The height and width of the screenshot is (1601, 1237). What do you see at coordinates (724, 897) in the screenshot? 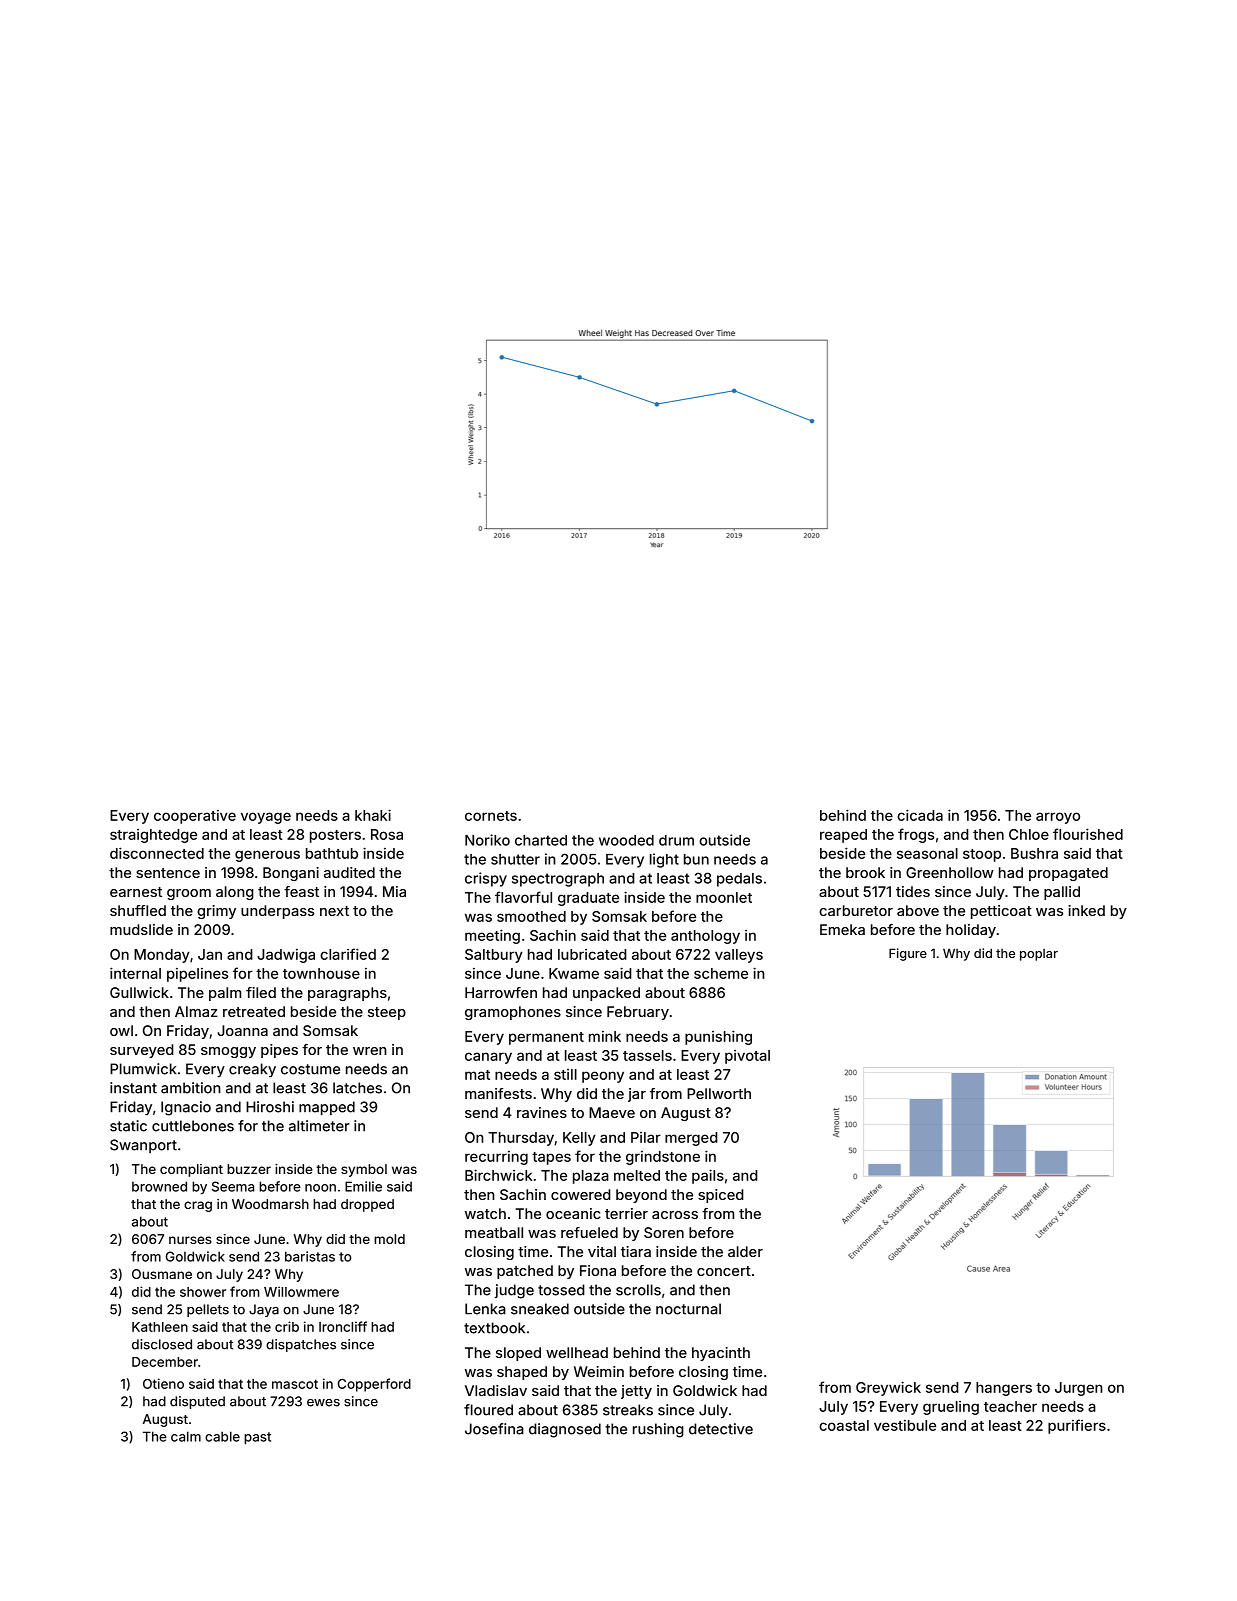
I see `moonlet` at bounding box center [724, 897].
